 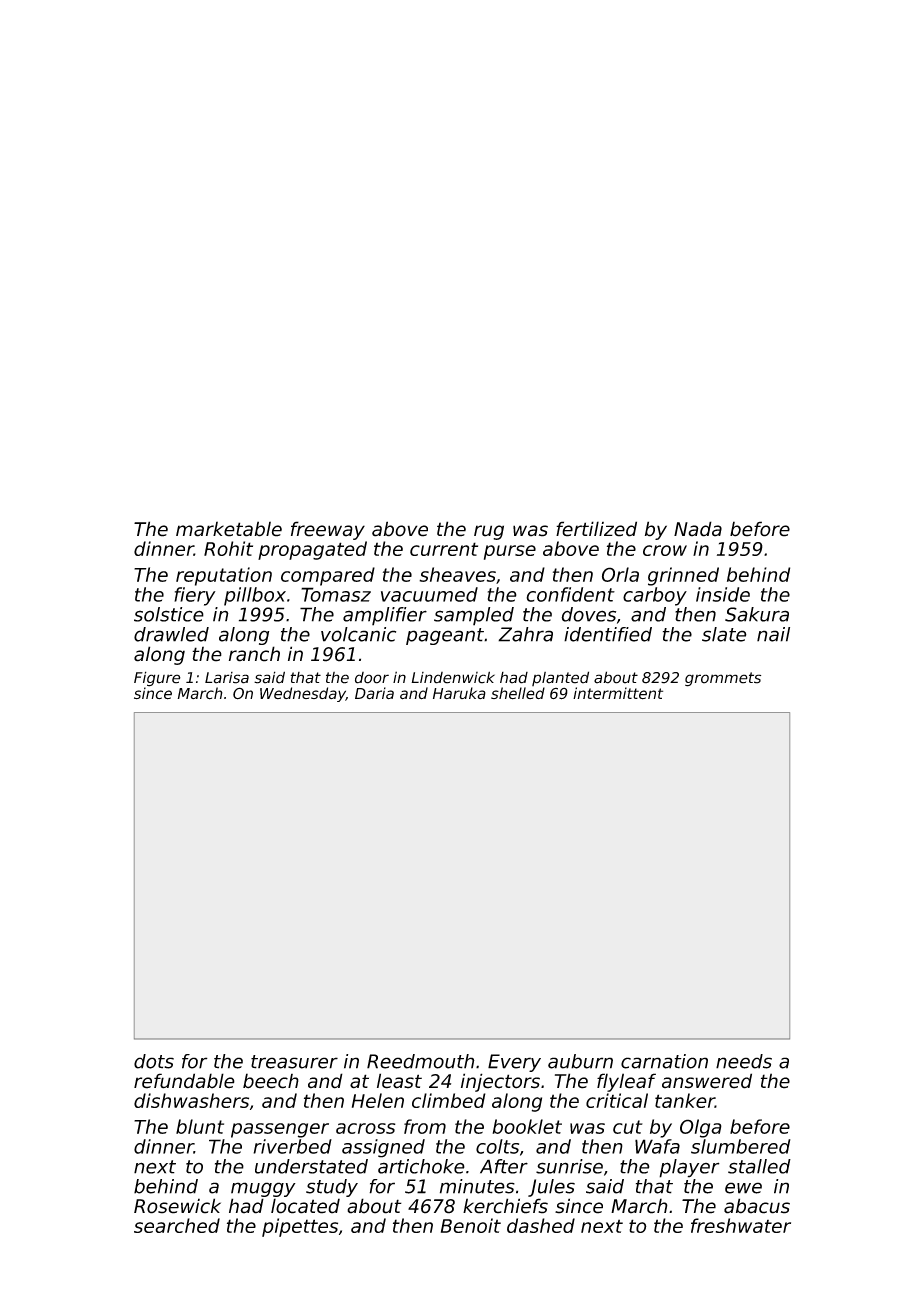 I want to click on Nada, so click(x=698, y=529).
